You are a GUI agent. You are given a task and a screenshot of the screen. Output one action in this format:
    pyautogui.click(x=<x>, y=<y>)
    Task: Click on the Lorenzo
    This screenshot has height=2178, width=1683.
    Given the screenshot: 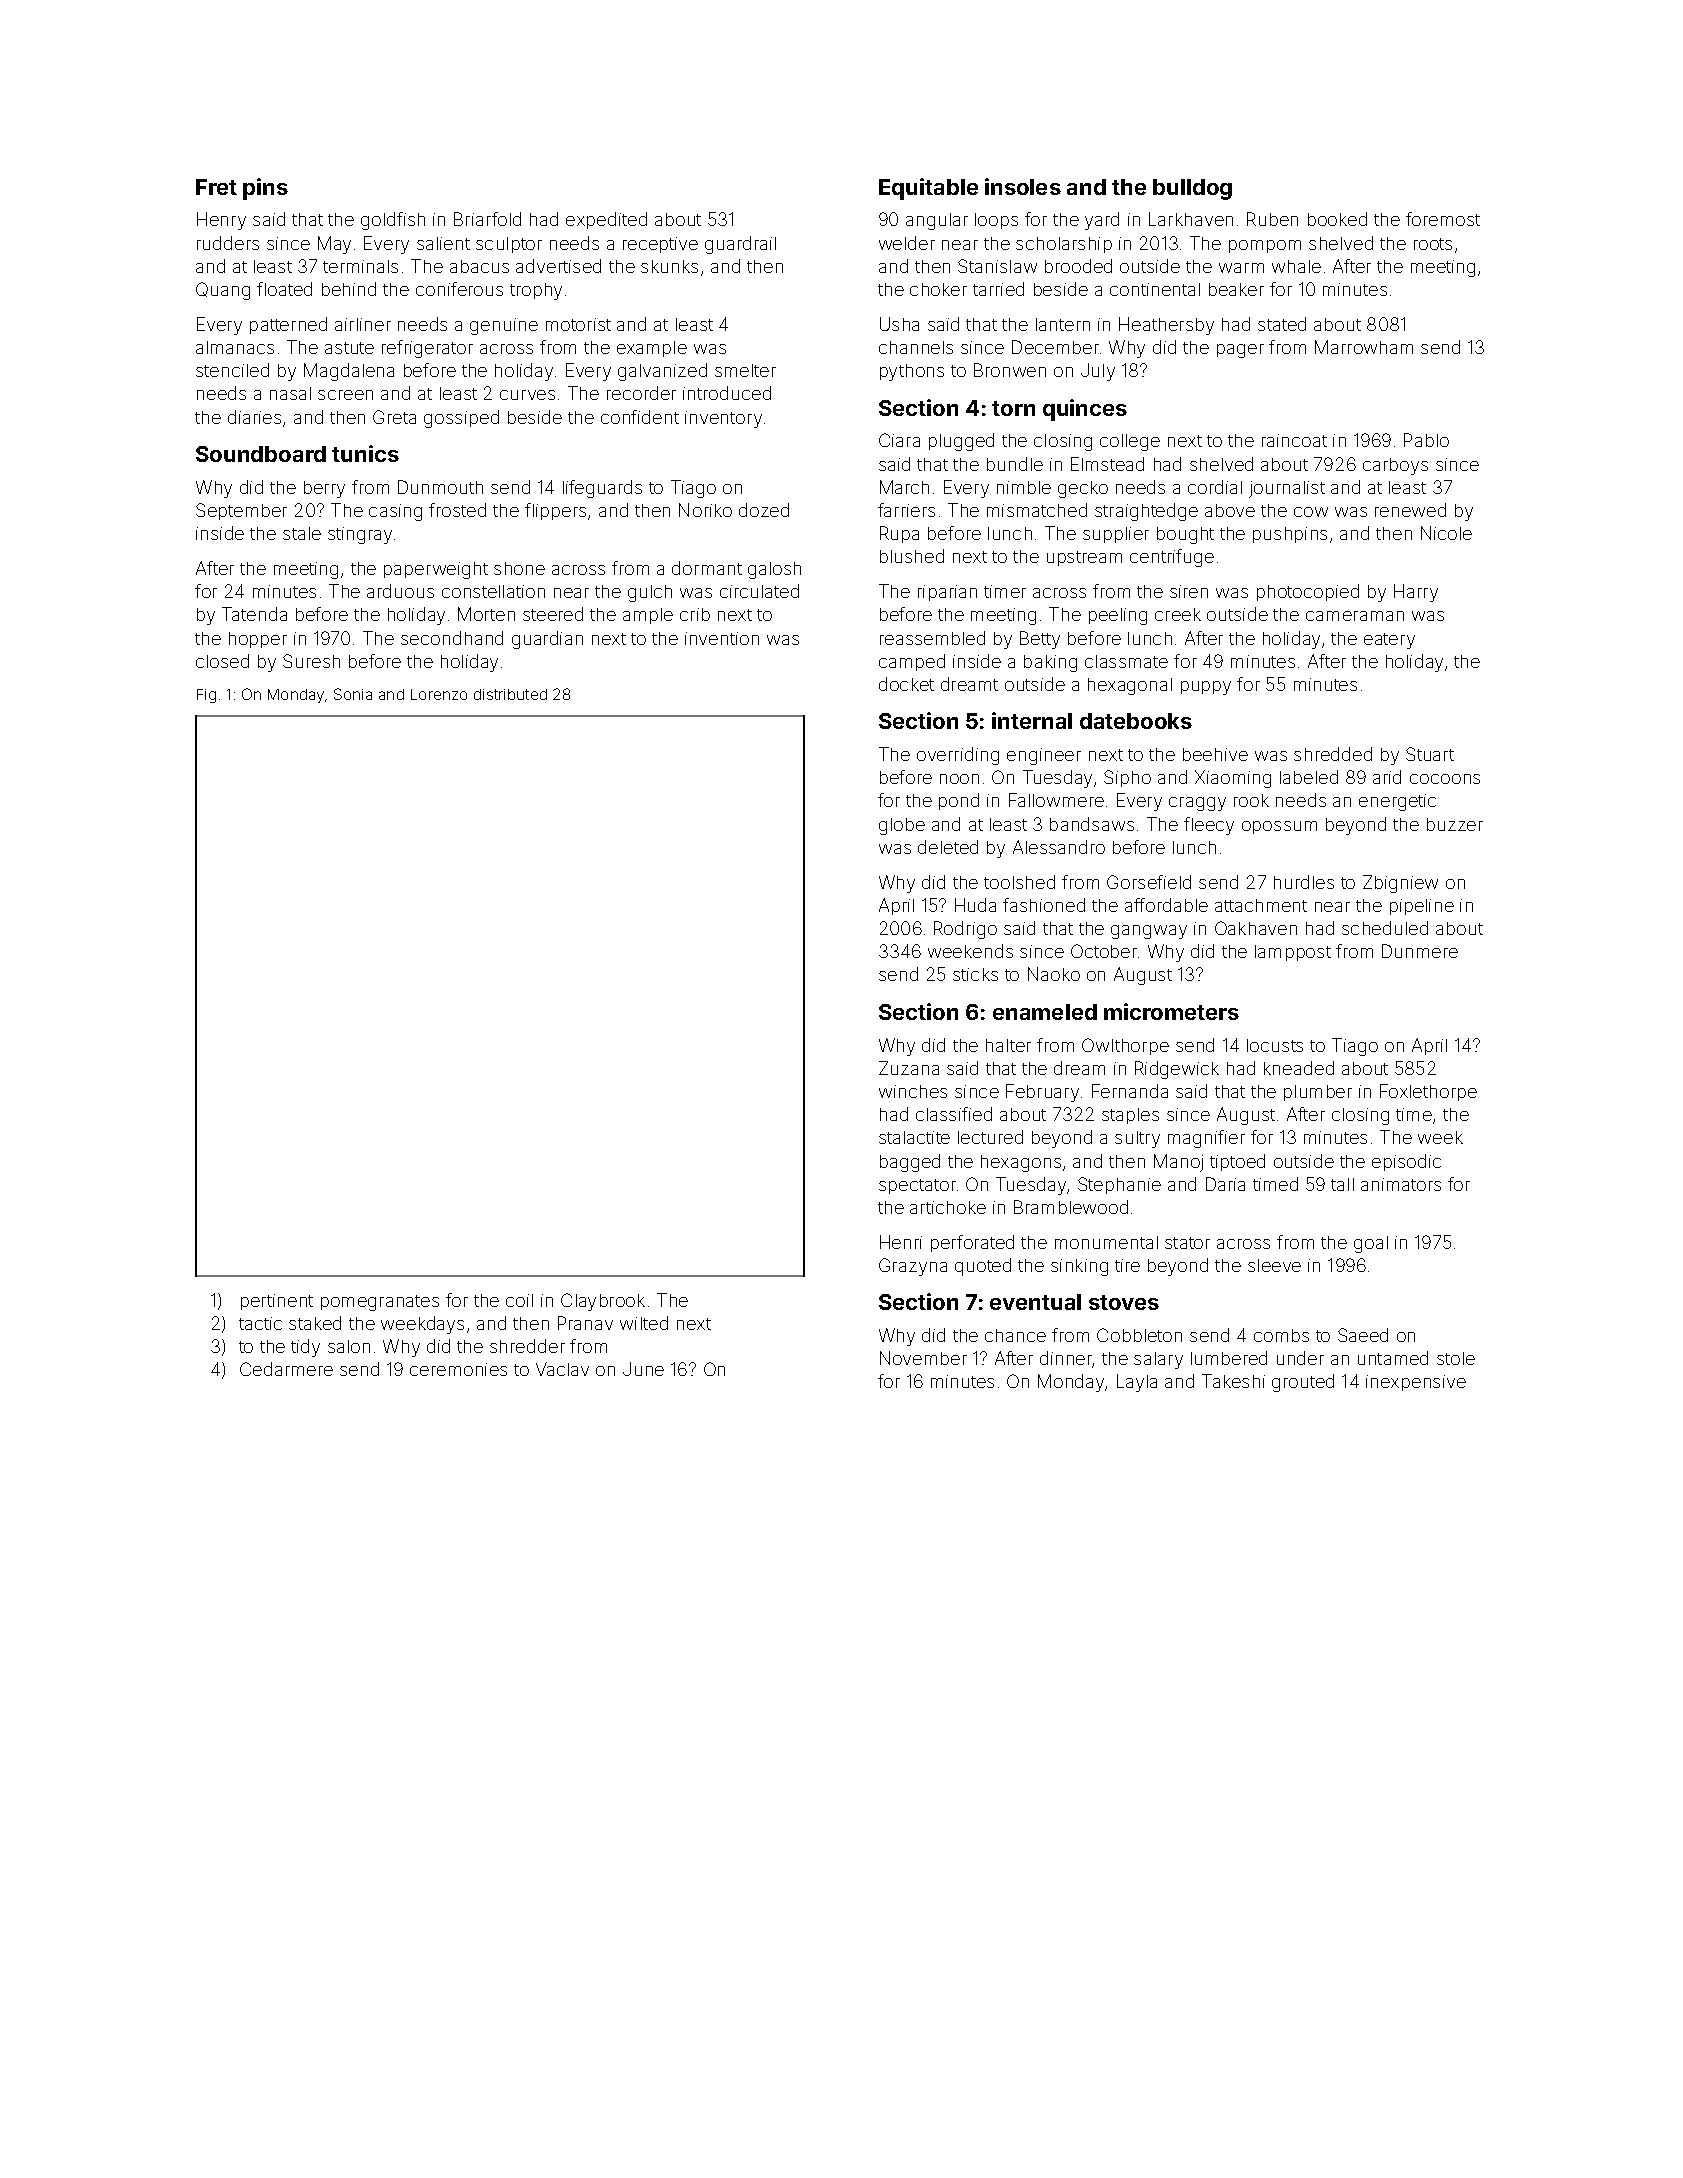 What is the action you would take?
    pyautogui.click(x=439, y=694)
